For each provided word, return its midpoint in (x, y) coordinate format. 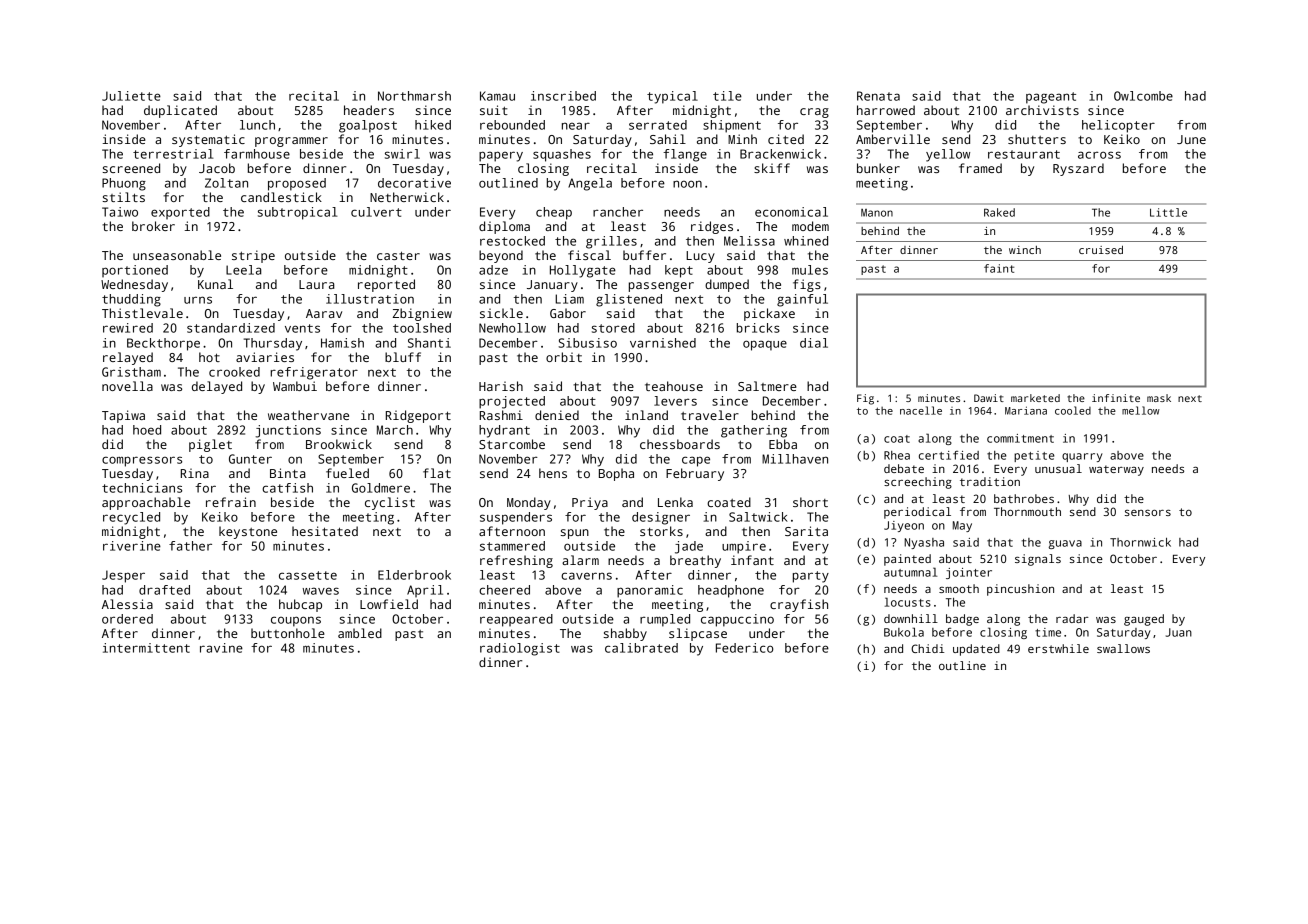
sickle (501, 313)
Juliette (131, 96)
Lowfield (389, 604)
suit (494, 110)
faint (999, 268)
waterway (1116, 470)
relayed (128, 358)
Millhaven (795, 459)
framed (980, 168)
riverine (132, 546)
